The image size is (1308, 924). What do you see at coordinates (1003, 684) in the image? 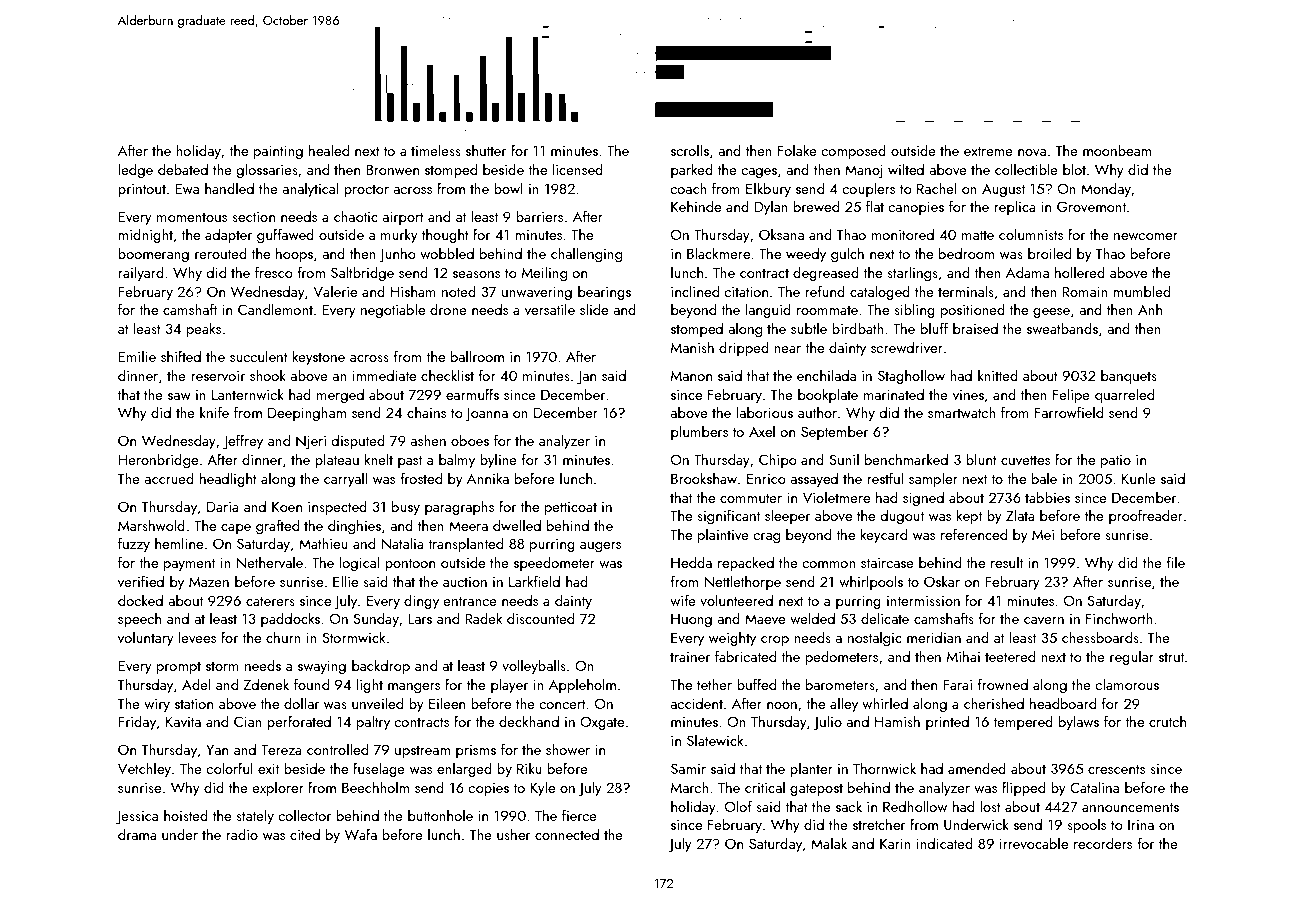
I see `frowned` at bounding box center [1003, 684].
